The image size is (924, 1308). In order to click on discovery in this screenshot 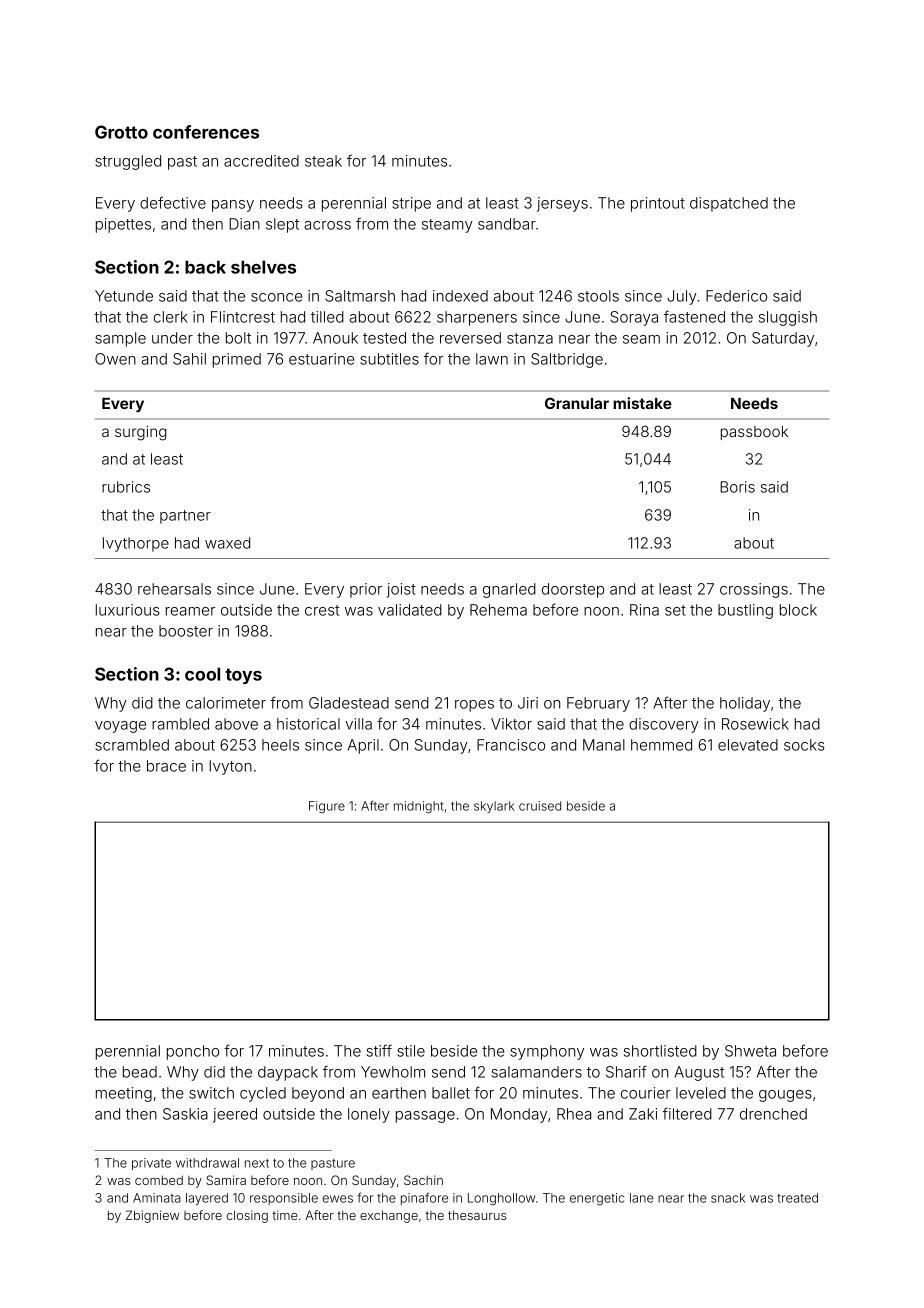, I will do `click(664, 725)`.
